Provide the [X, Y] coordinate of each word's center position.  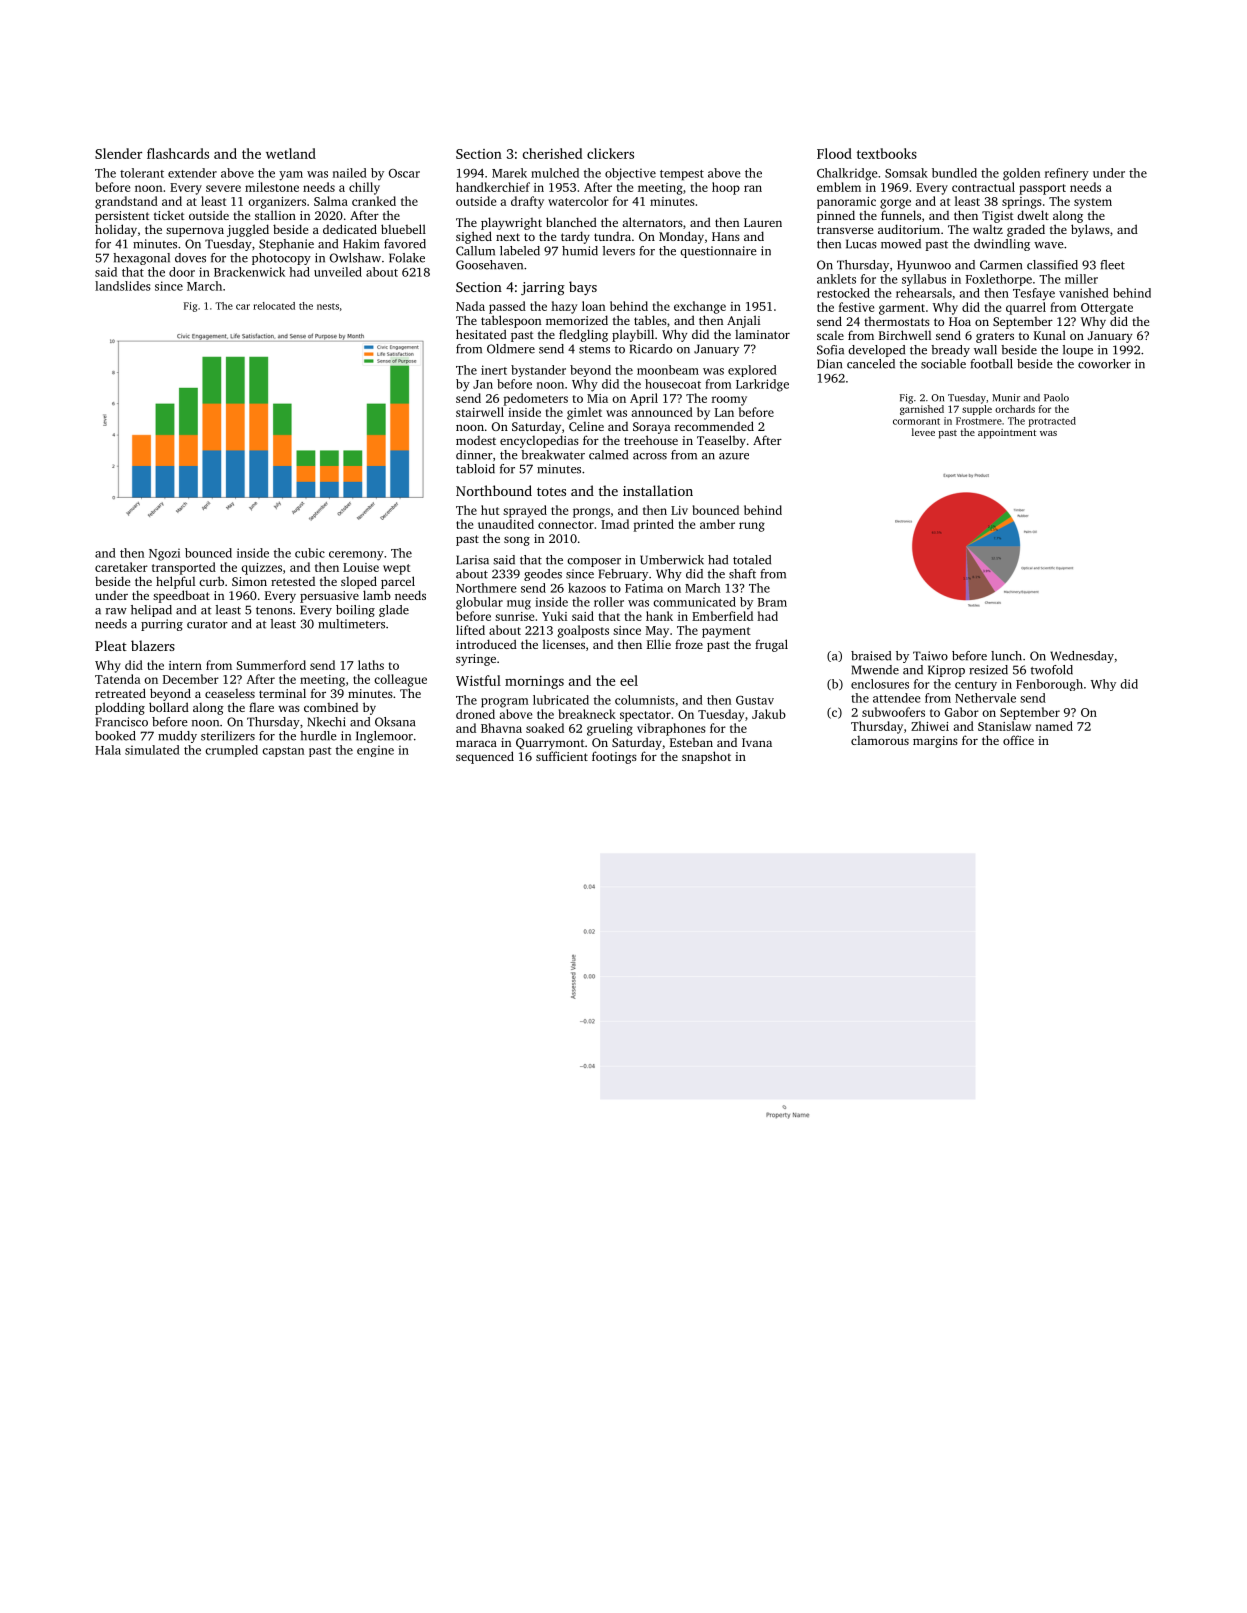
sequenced [485, 757]
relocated [274, 306]
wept [396, 569]
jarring [543, 288]
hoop [726, 188]
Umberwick [672, 560]
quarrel [1026, 308]
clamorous [880, 740]
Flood [834, 153]
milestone [272, 187]
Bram [772, 602]
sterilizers [228, 736]
